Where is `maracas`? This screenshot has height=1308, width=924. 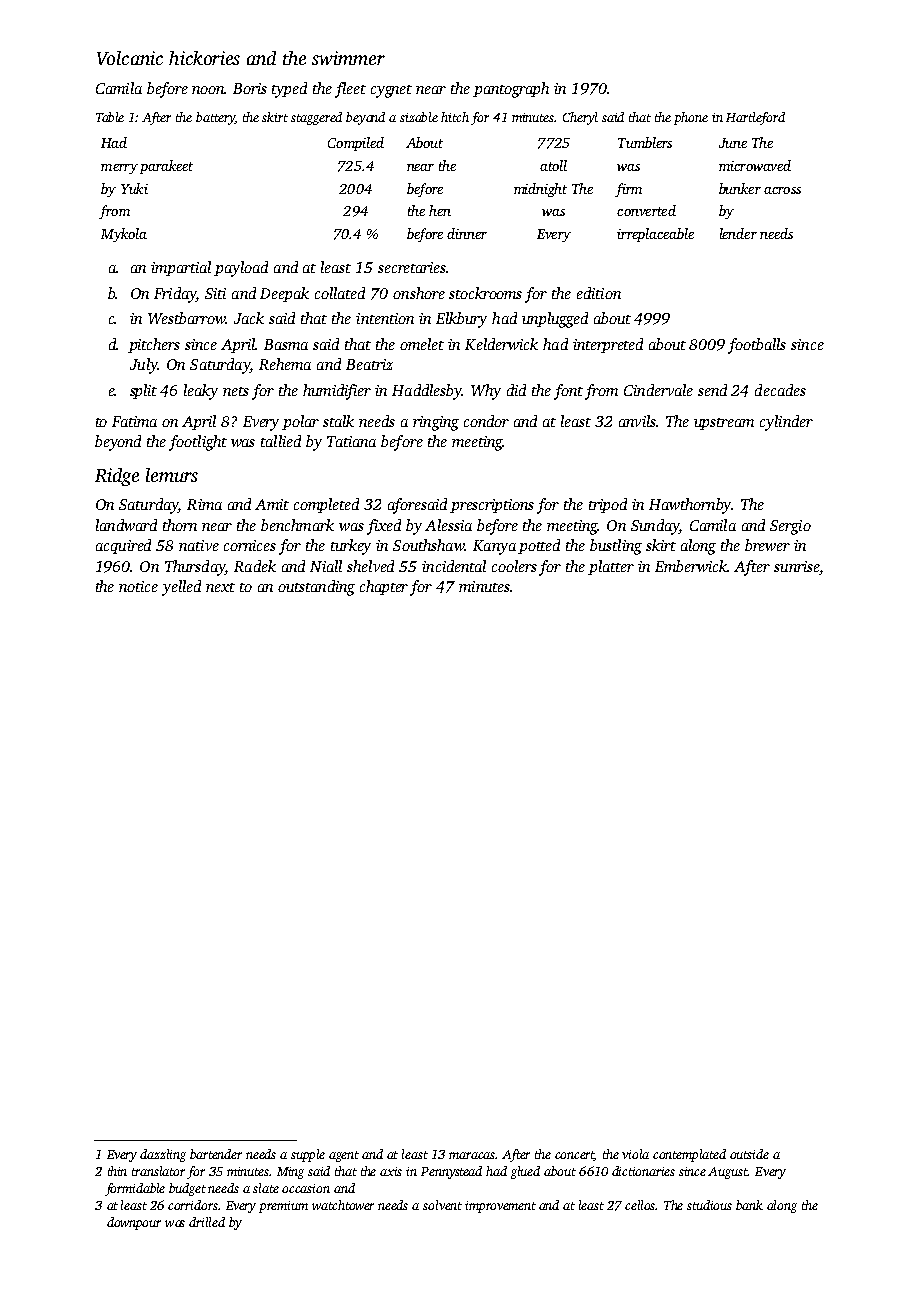
maracas is located at coordinates (472, 1155).
